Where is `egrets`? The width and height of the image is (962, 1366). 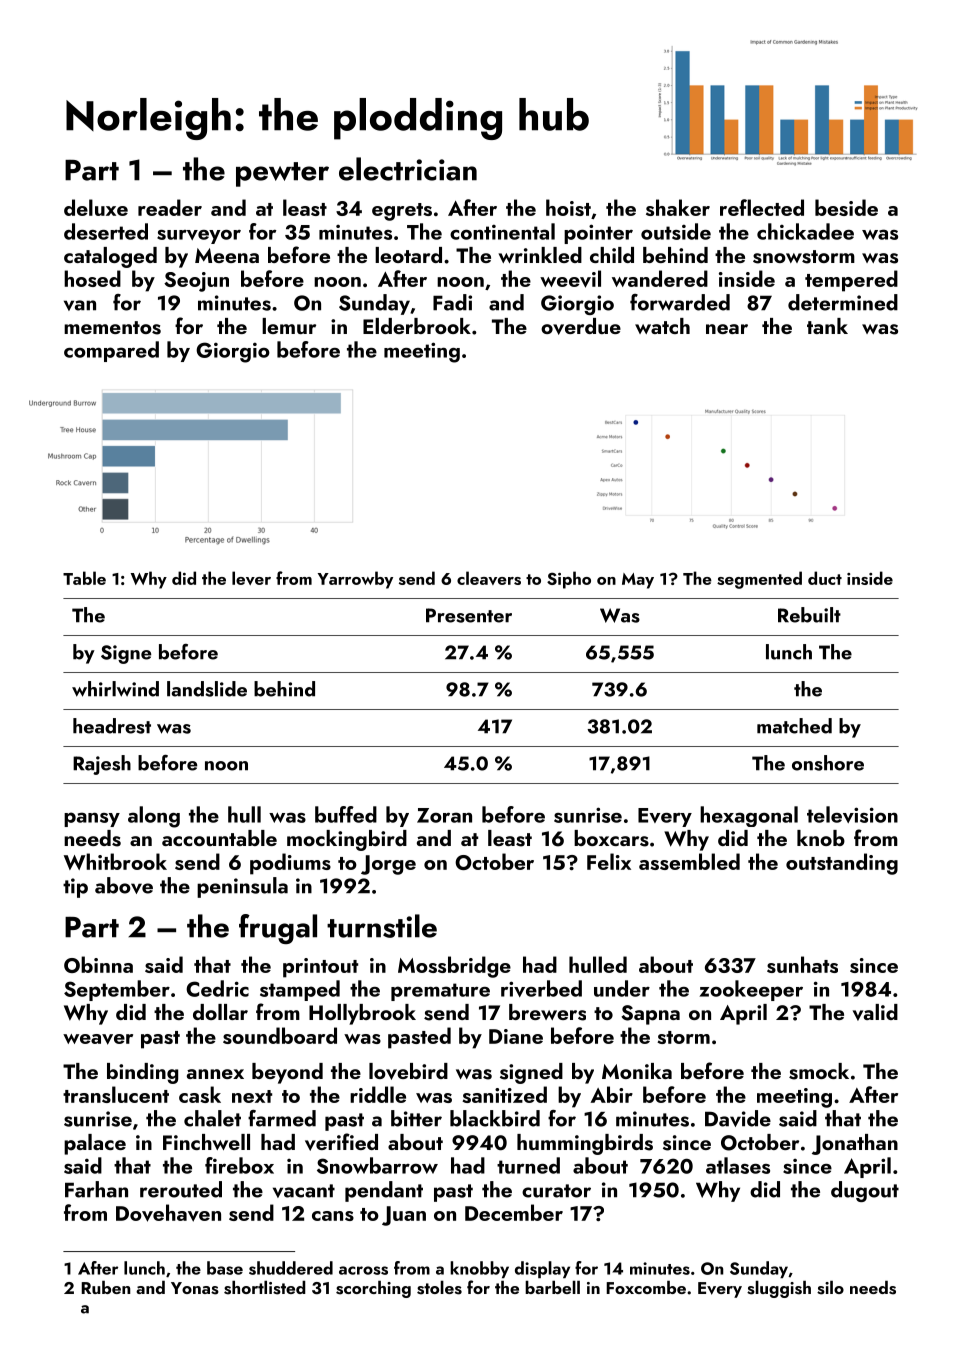
egrets is located at coordinates (402, 212).
